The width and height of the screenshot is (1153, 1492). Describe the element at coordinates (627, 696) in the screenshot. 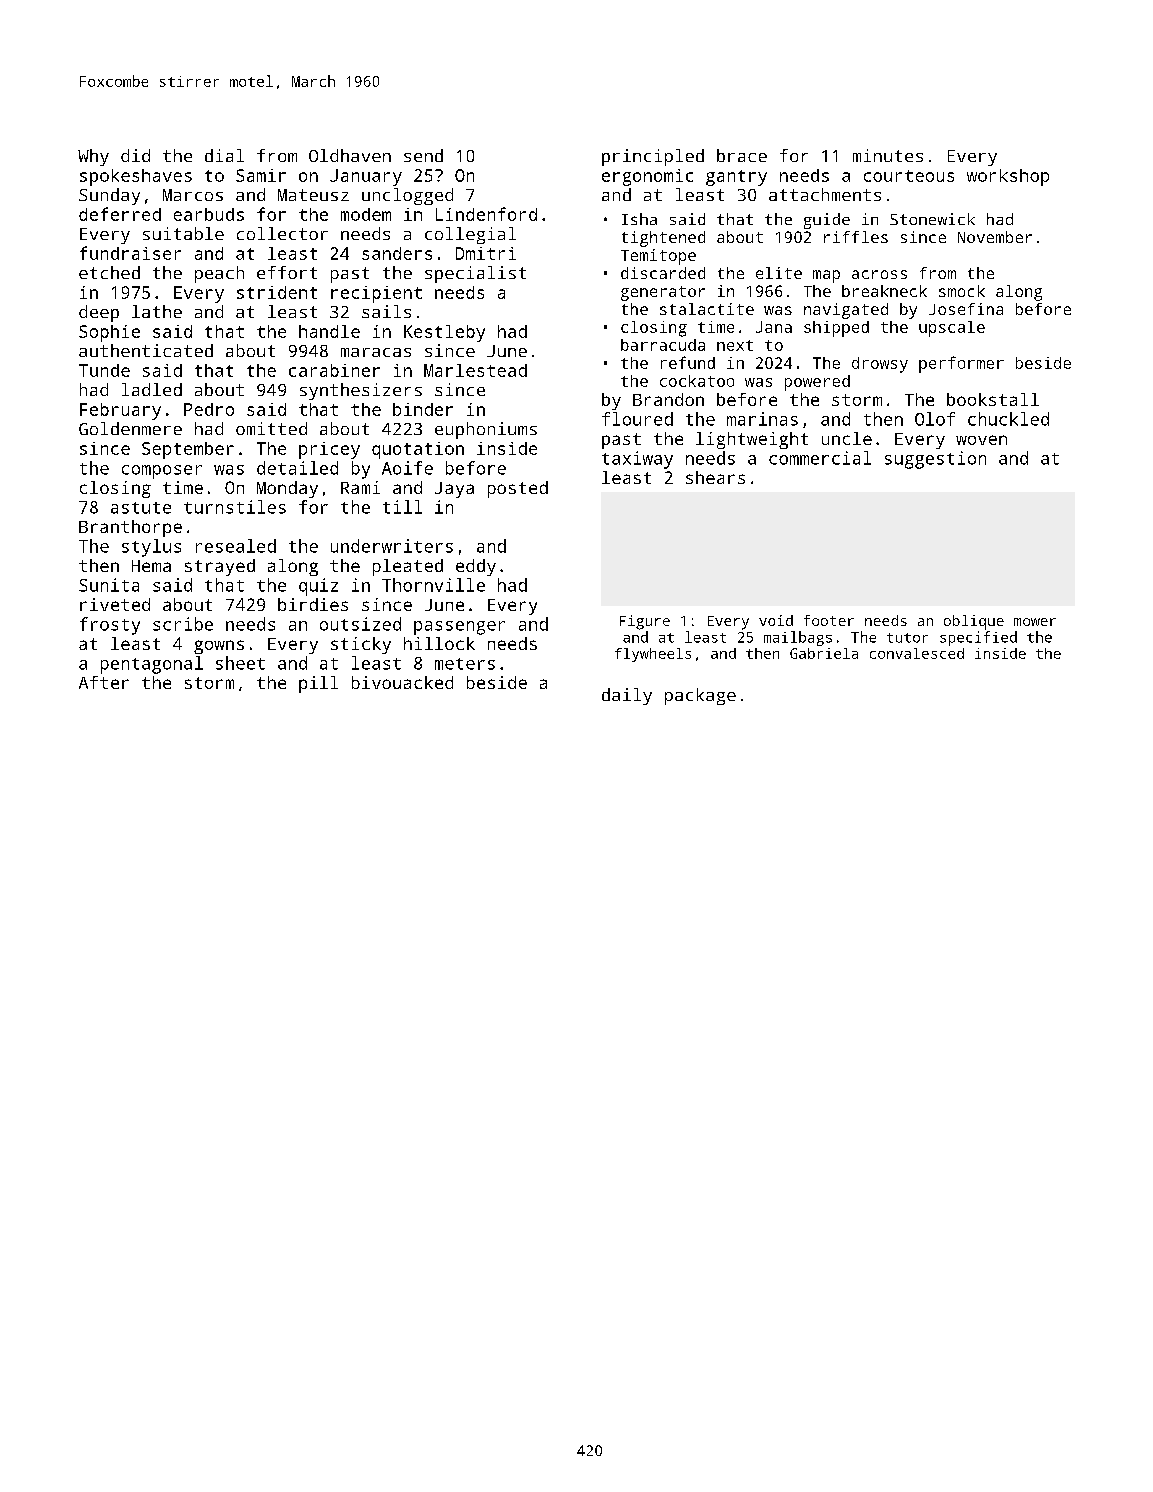

I see `daily` at that location.
